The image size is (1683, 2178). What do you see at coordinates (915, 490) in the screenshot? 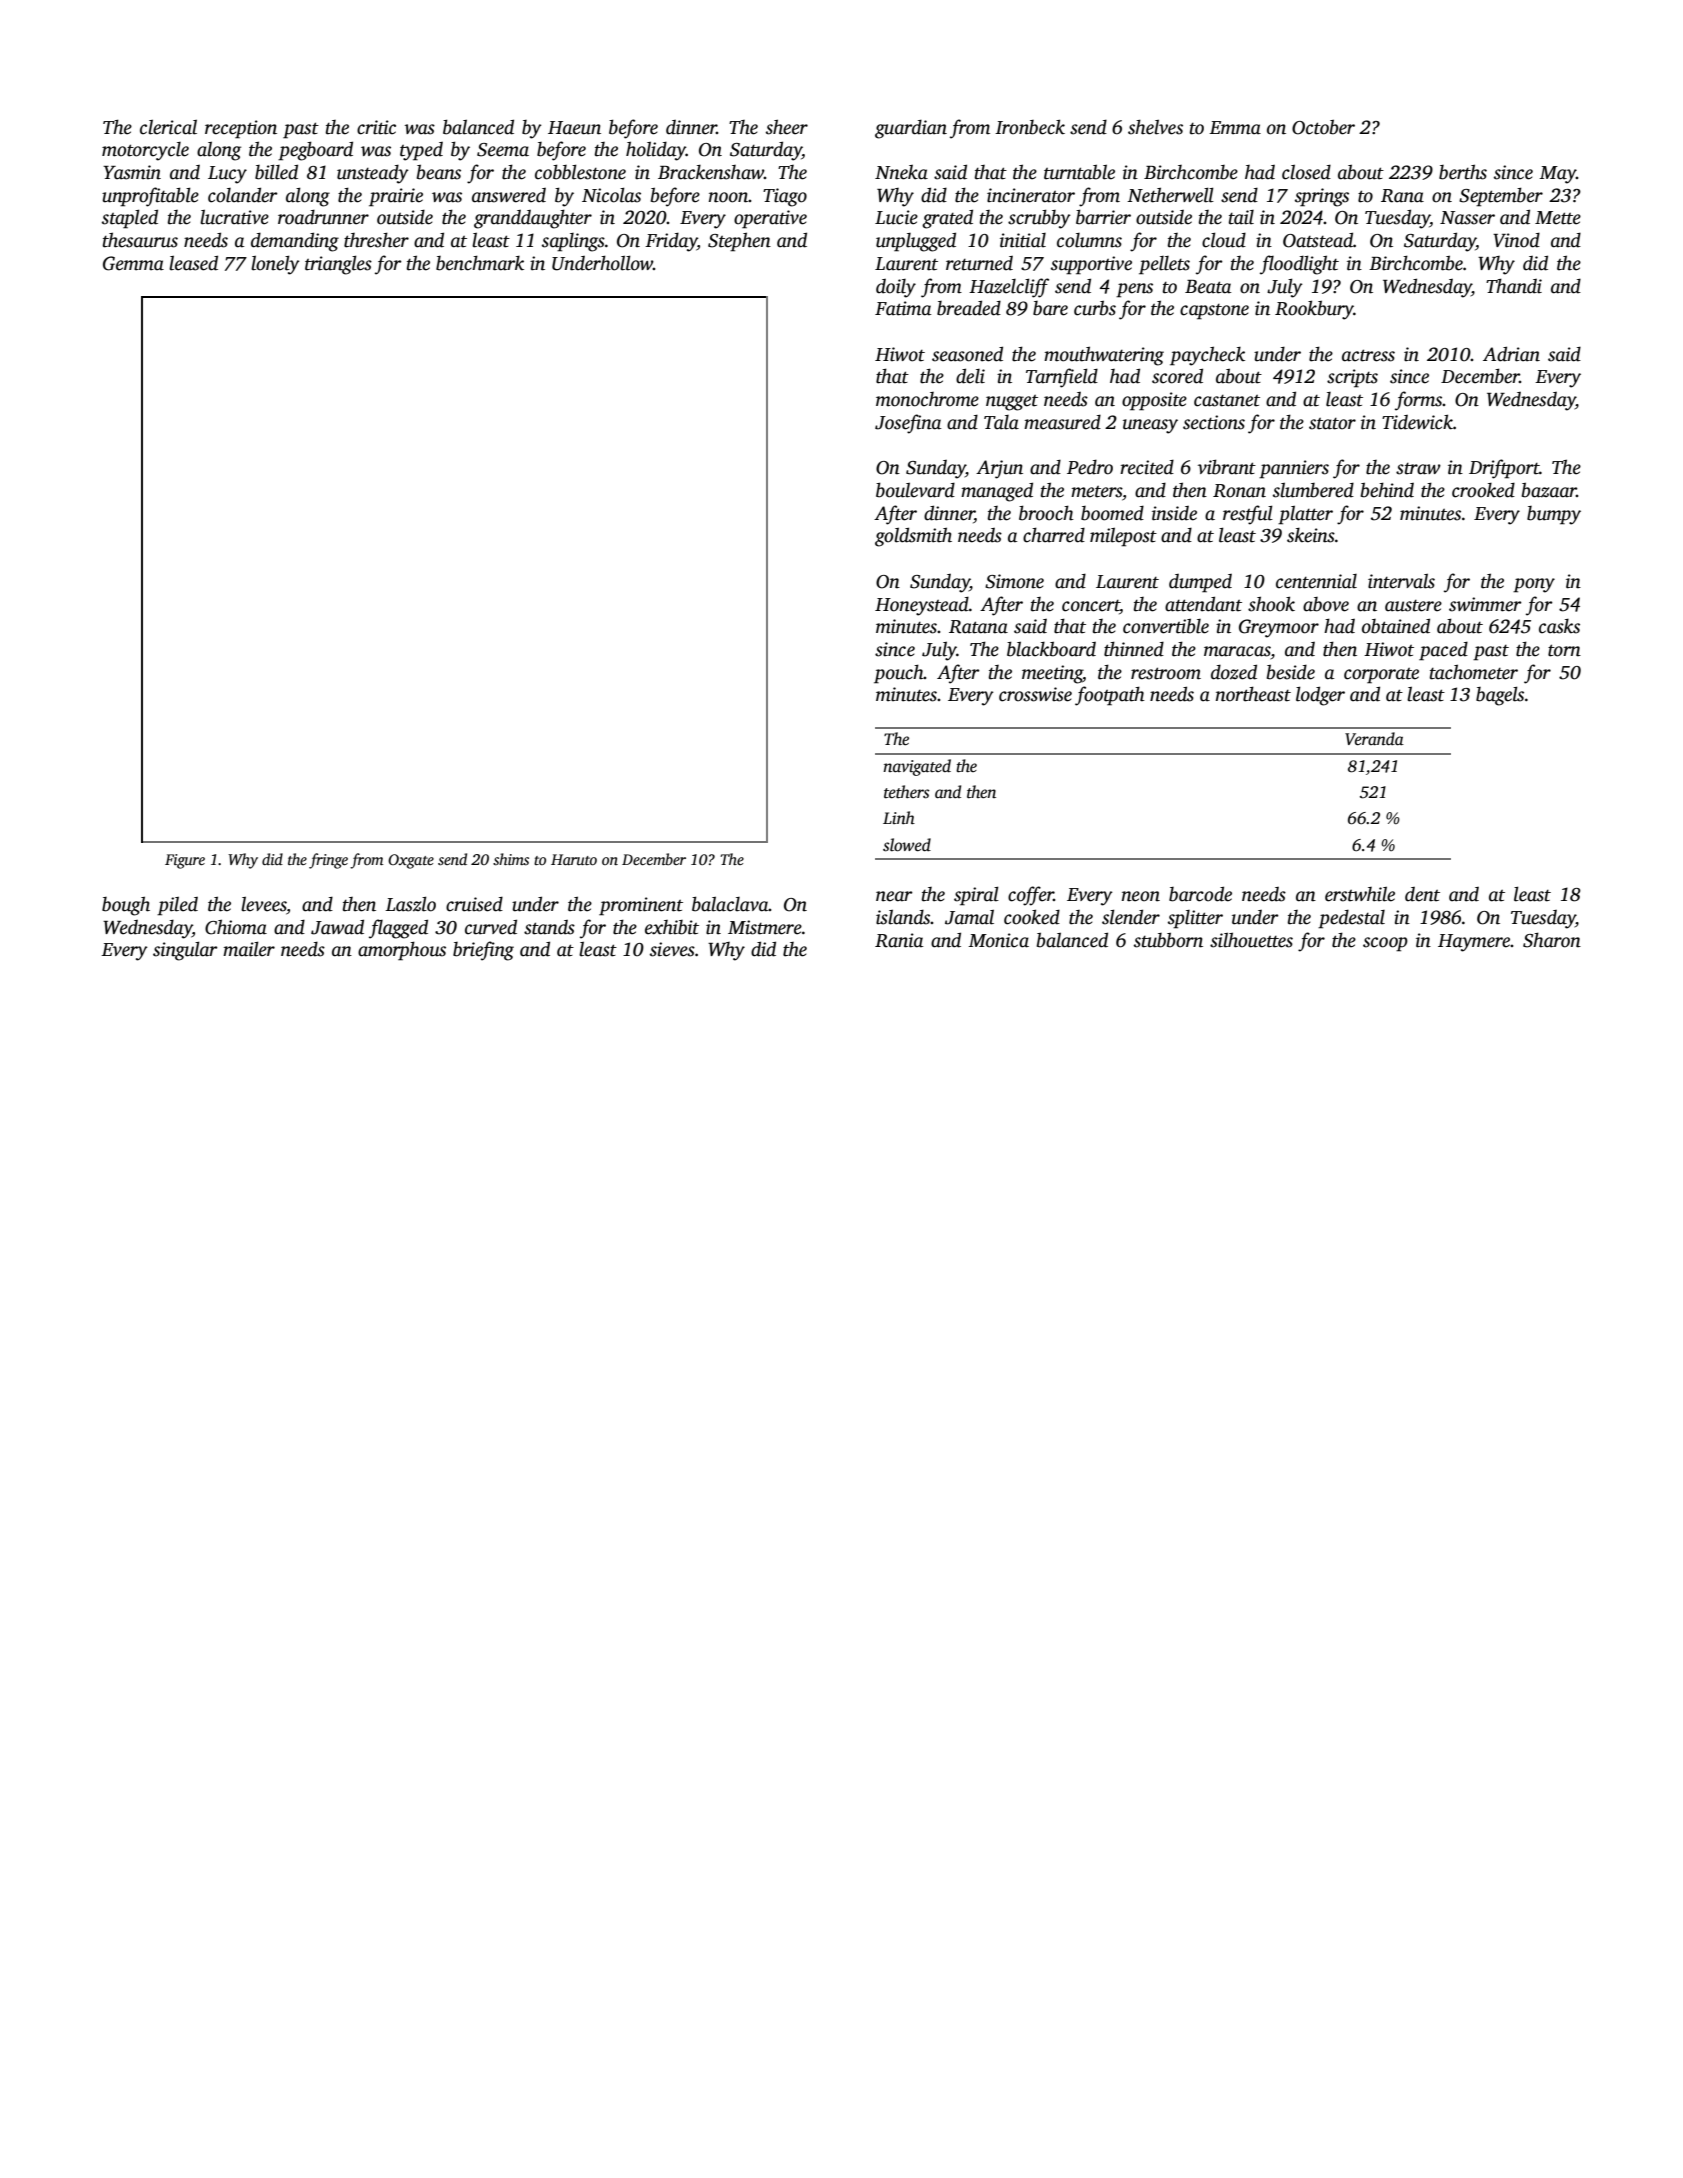
I see `boulevard` at bounding box center [915, 490].
